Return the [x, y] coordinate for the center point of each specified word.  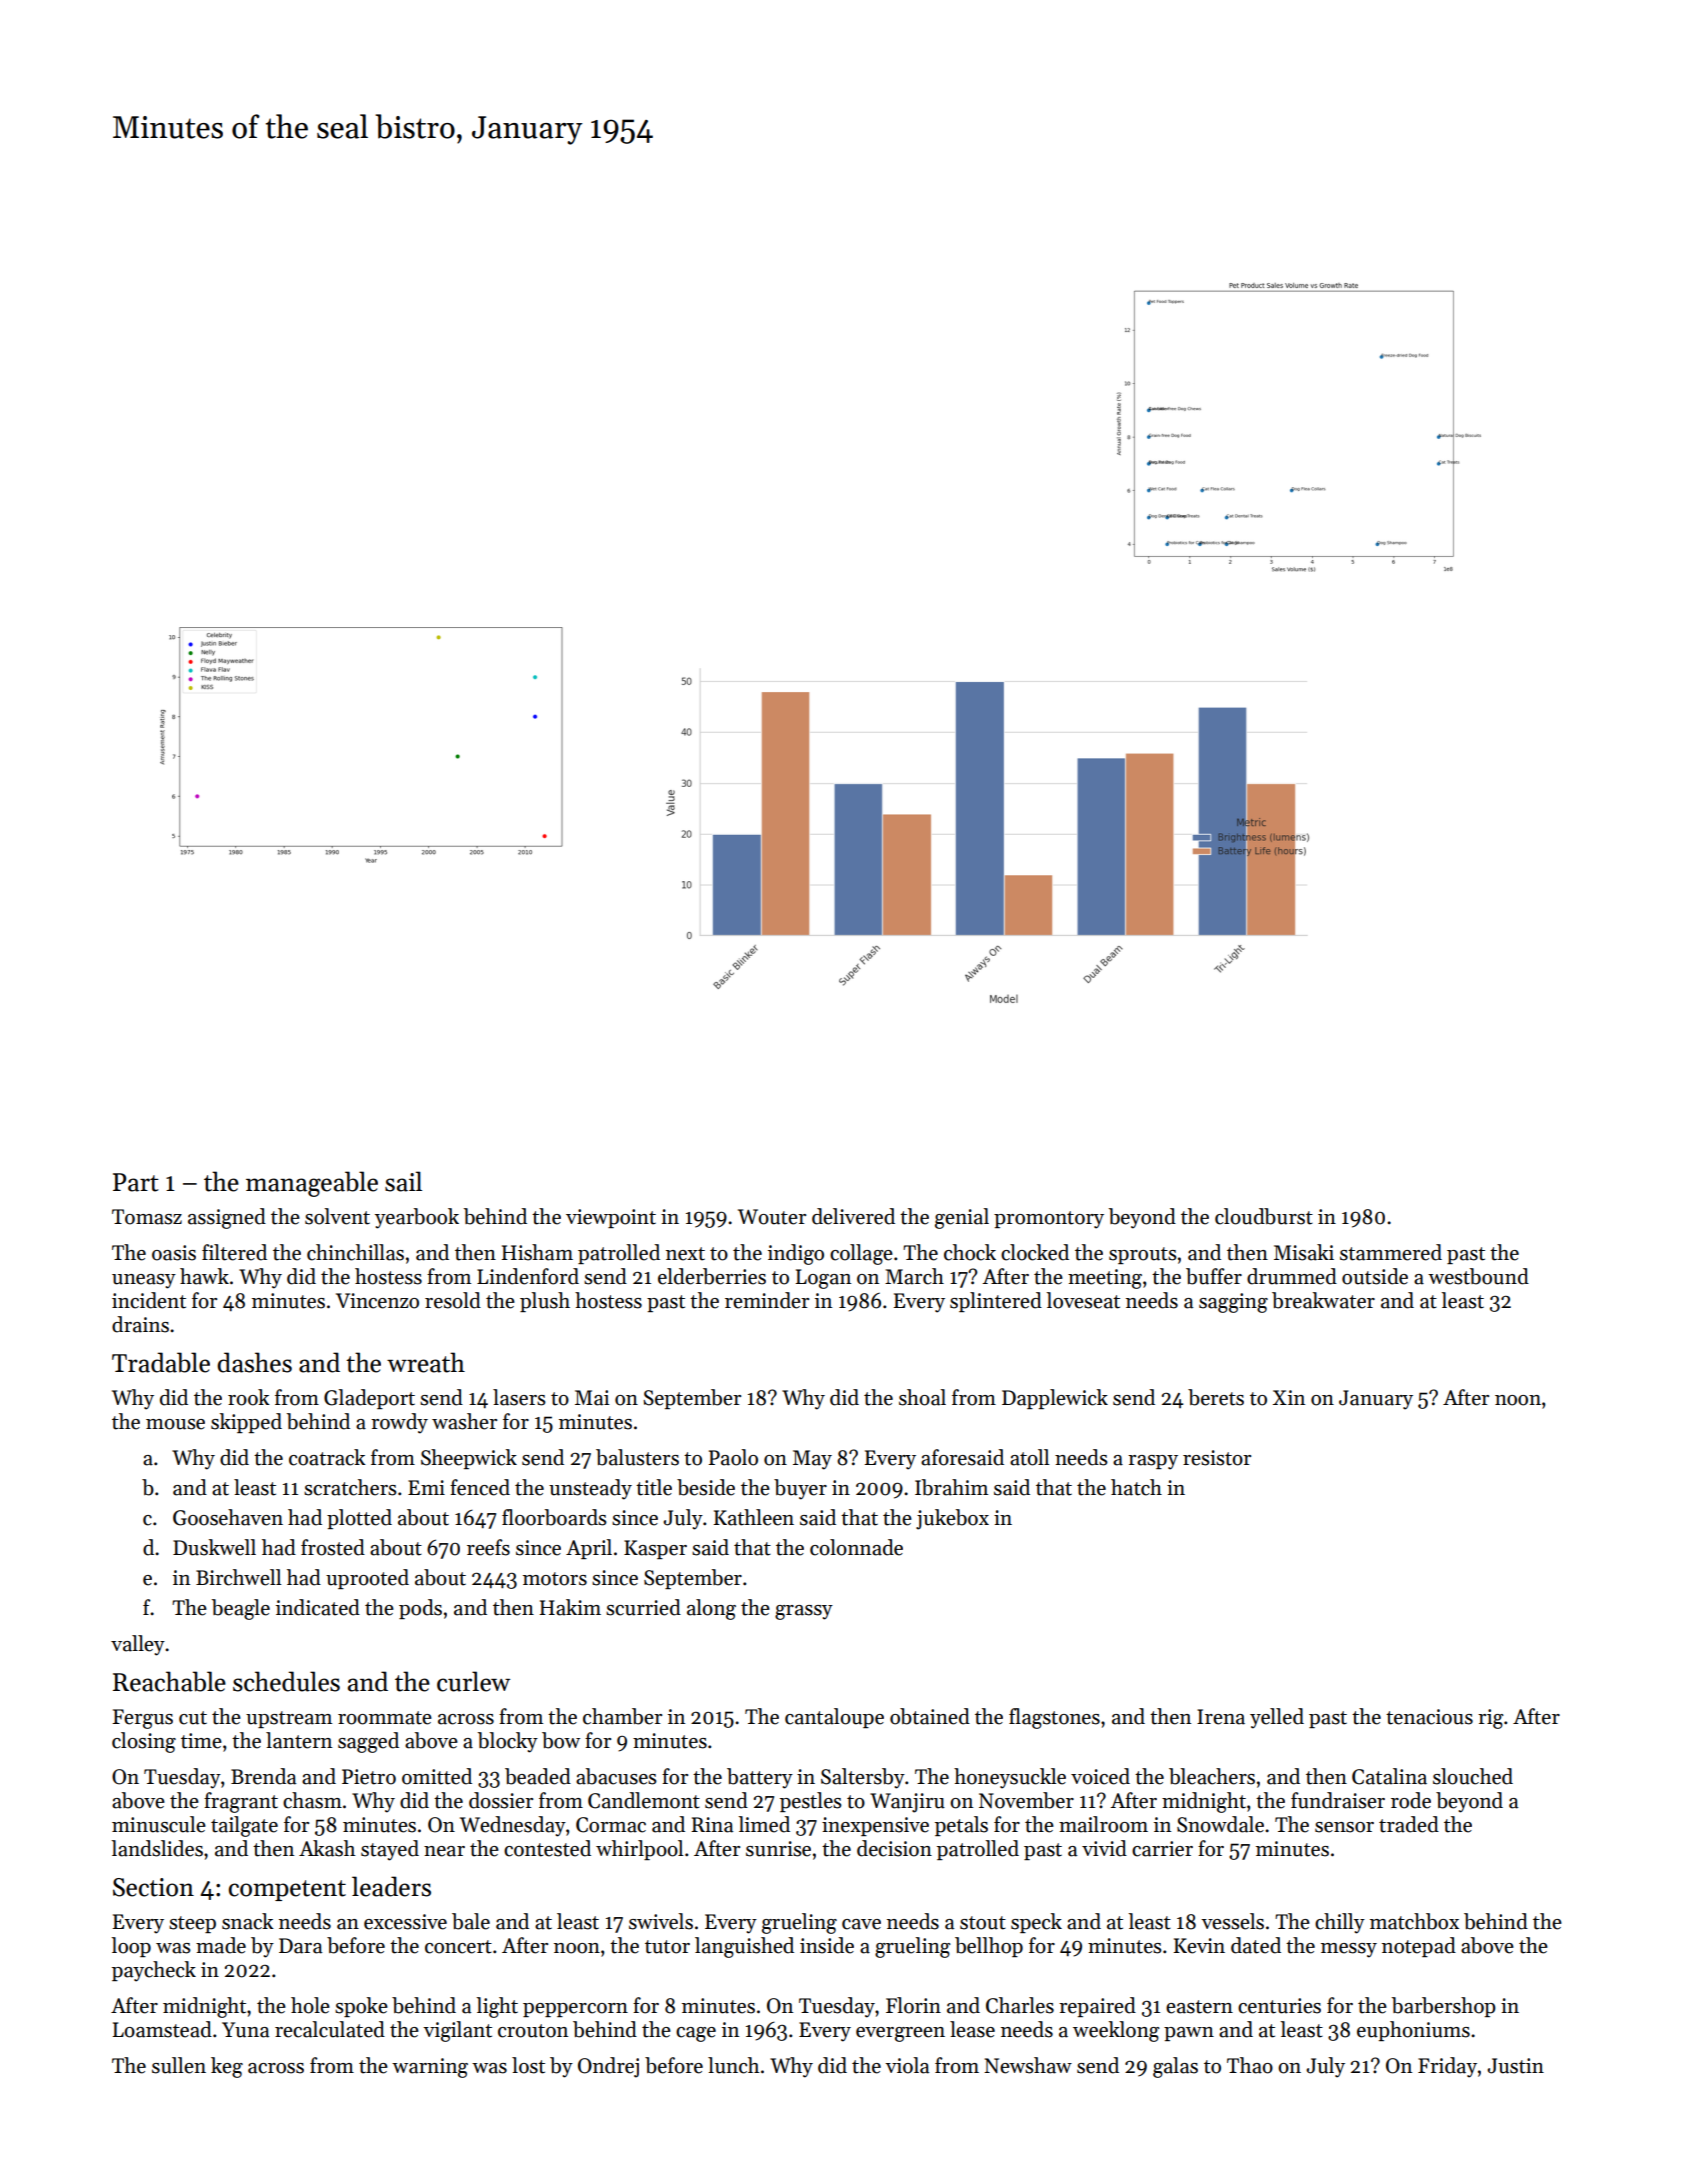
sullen [179, 2065]
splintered [996, 1302]
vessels [1232, 1921]
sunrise [778, 1849]
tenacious [1429, 1717]
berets [1216, 1397]
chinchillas [355, 1252]
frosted [333, 1547]
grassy [804, 1612]
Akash [327, 1848]
